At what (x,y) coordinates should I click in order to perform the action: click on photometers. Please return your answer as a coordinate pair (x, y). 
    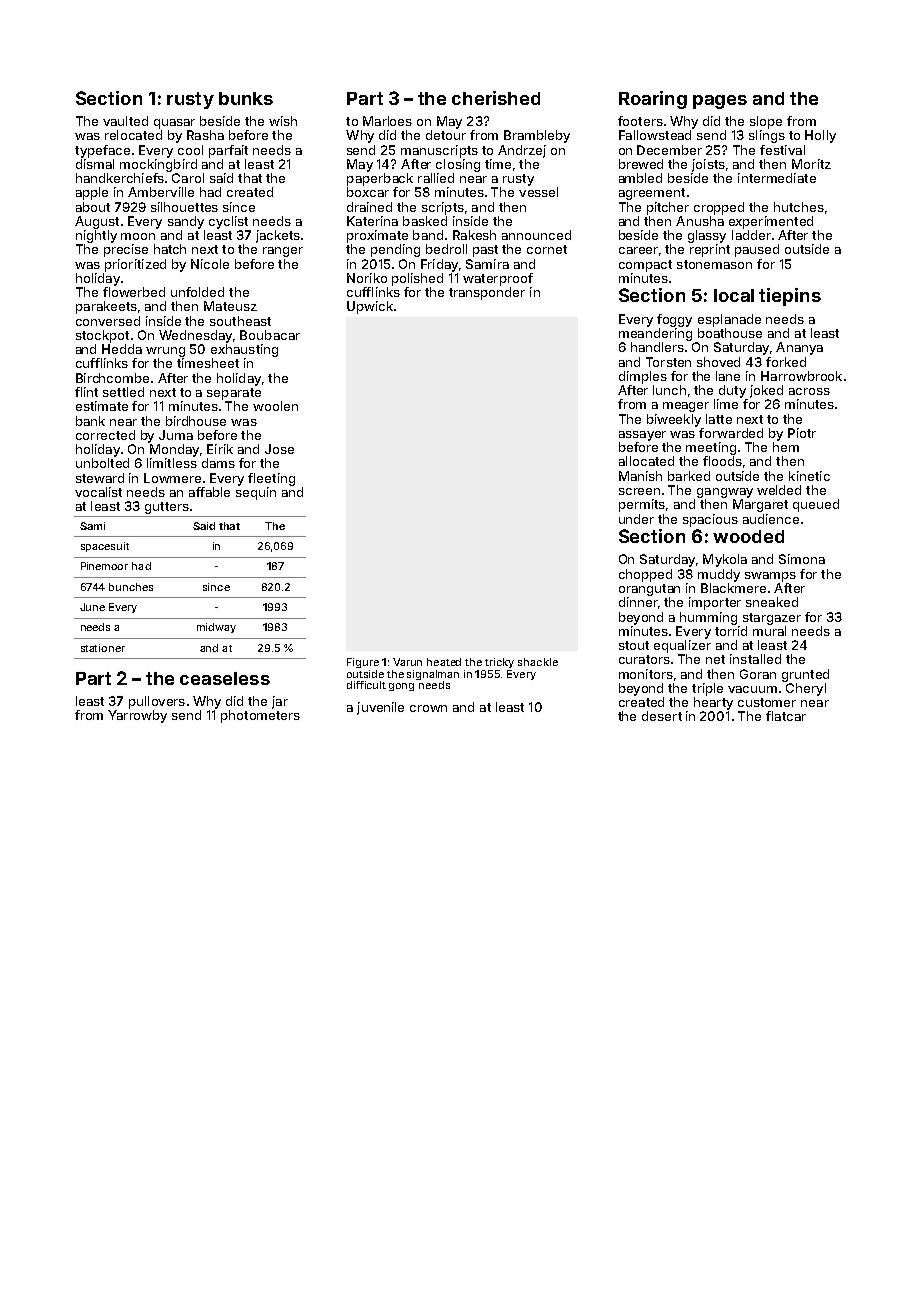
    Looking at the image, I should click on (260, 716).
